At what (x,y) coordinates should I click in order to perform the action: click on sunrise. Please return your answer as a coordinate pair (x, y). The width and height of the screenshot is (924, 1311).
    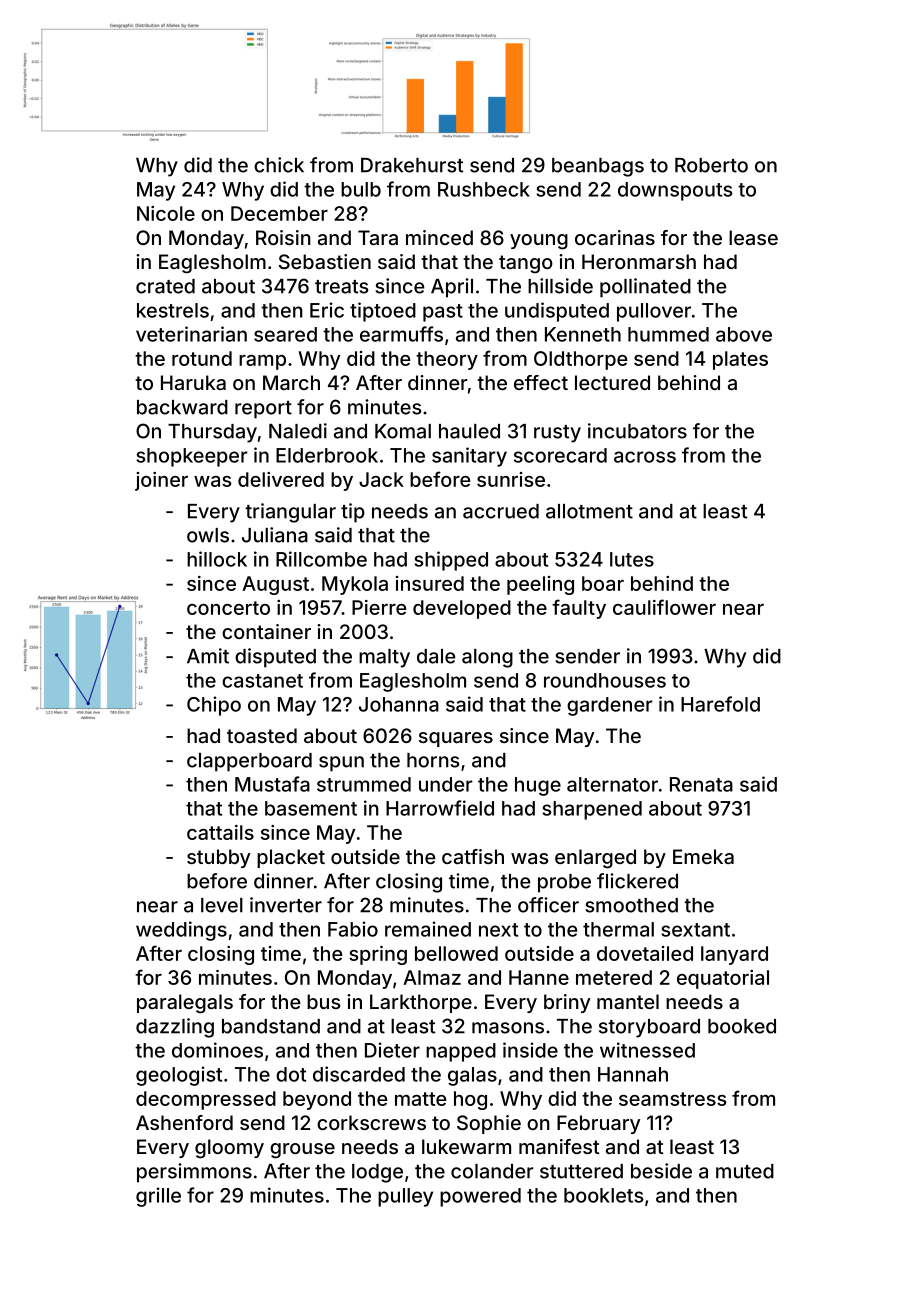
    Looking at the image, I should click on (511, 479).
